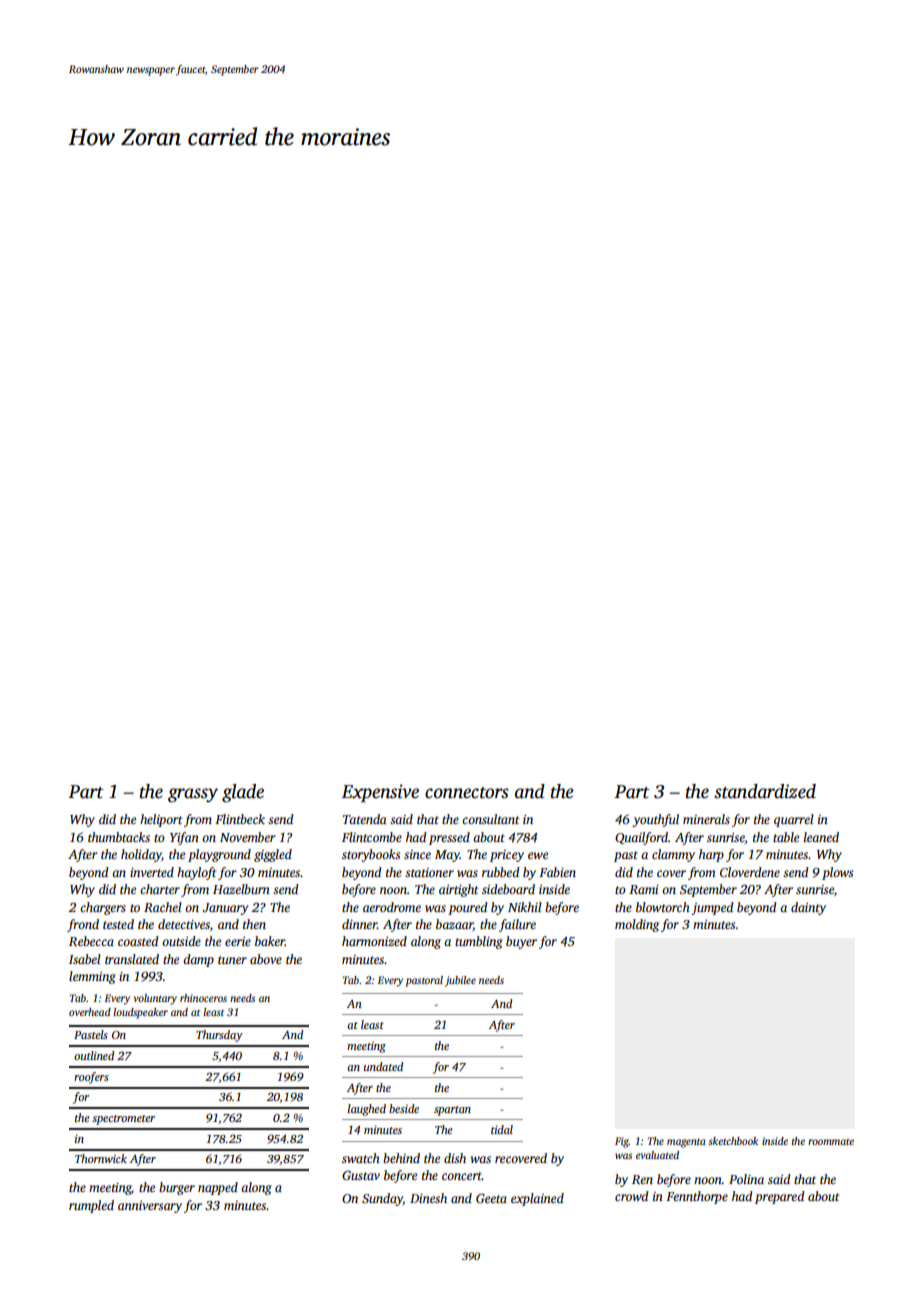 This image has width=924, height=1308. Describe the element at coordinates (383, 1066) in the image. I see `undated` at that location.
